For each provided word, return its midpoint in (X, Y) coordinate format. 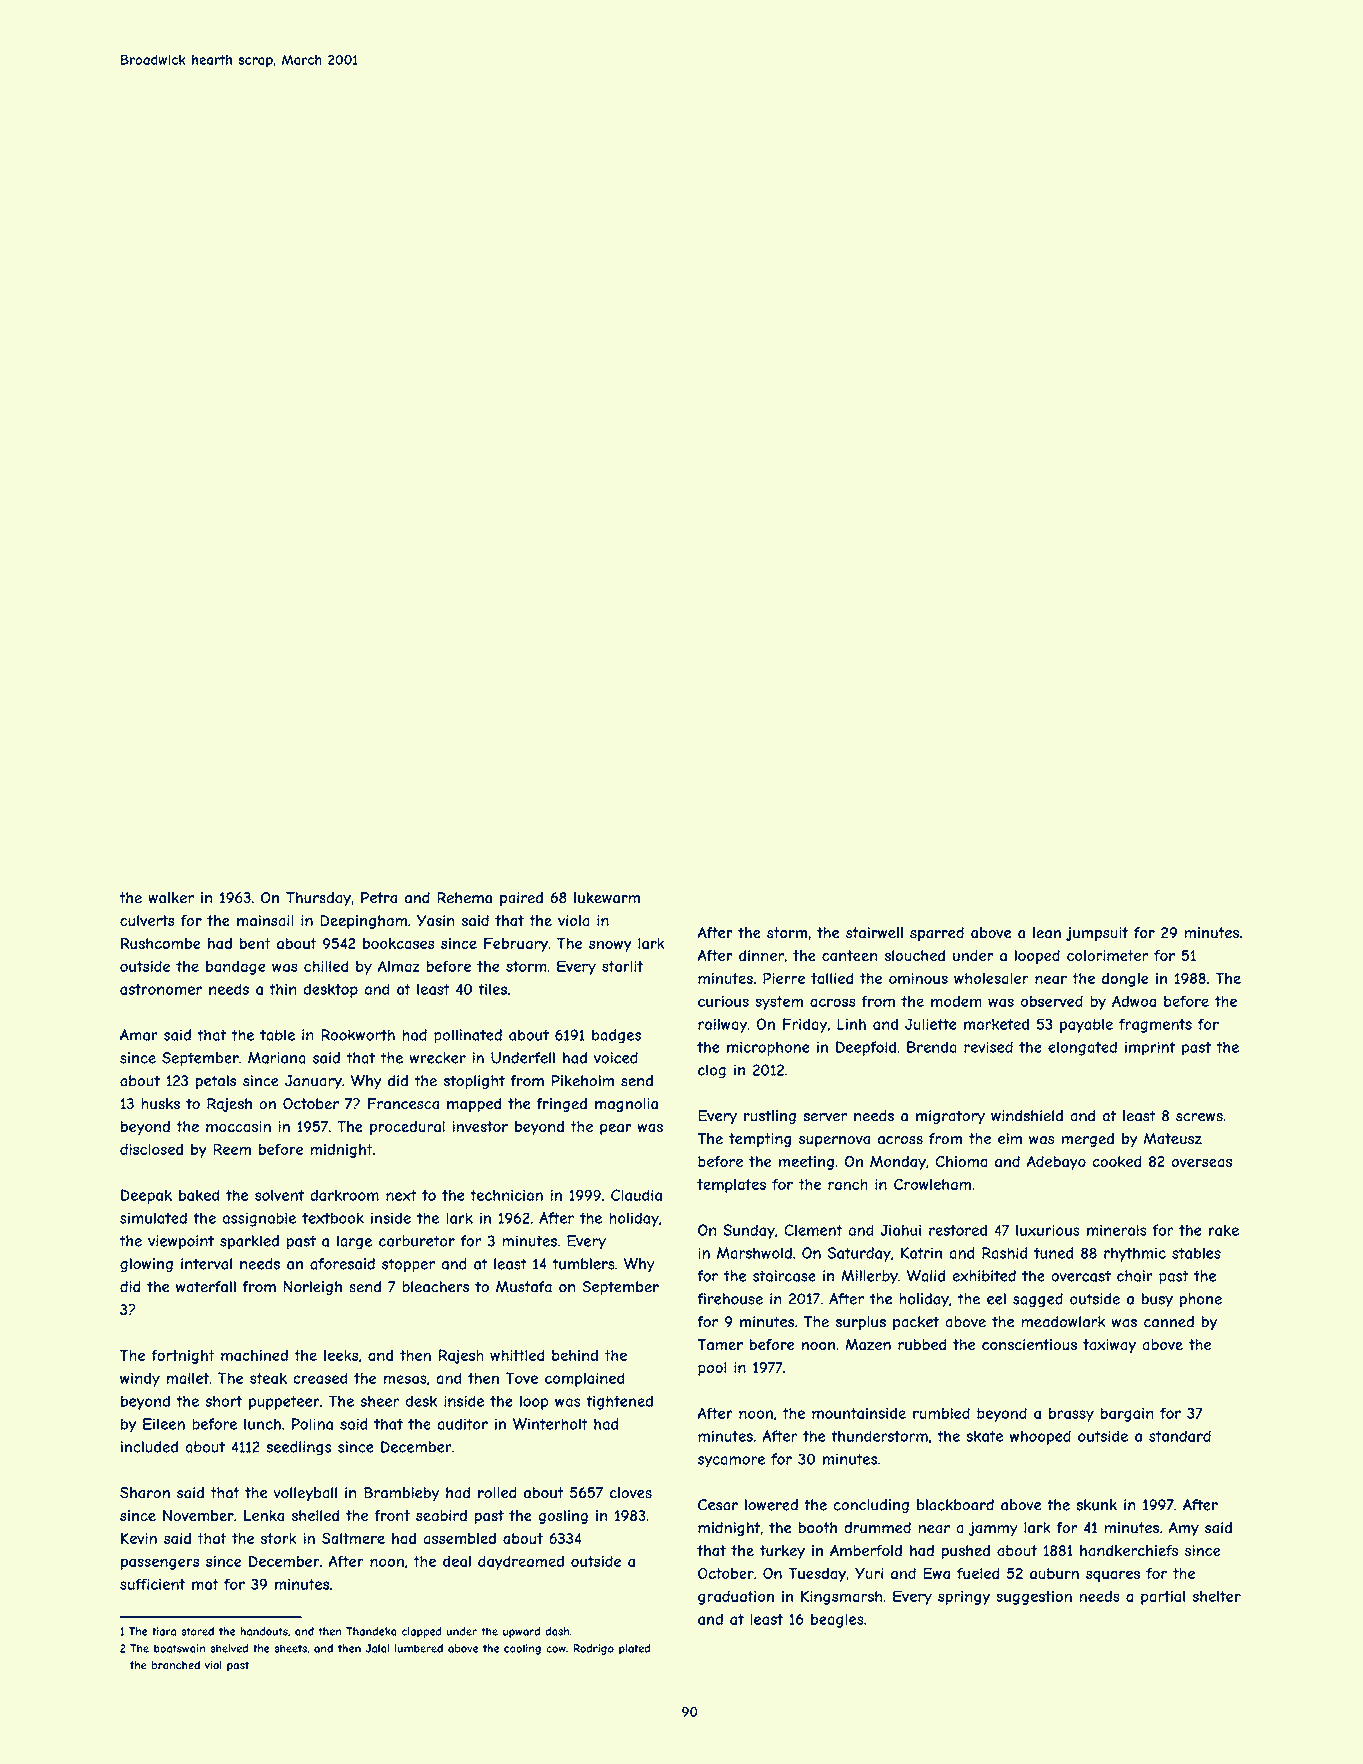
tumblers (583, 1264)
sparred (937, 934)
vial (213, 1665)
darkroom (344, 1195)
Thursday (318, 899)
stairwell (874, 933)
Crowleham (932, 1184)
